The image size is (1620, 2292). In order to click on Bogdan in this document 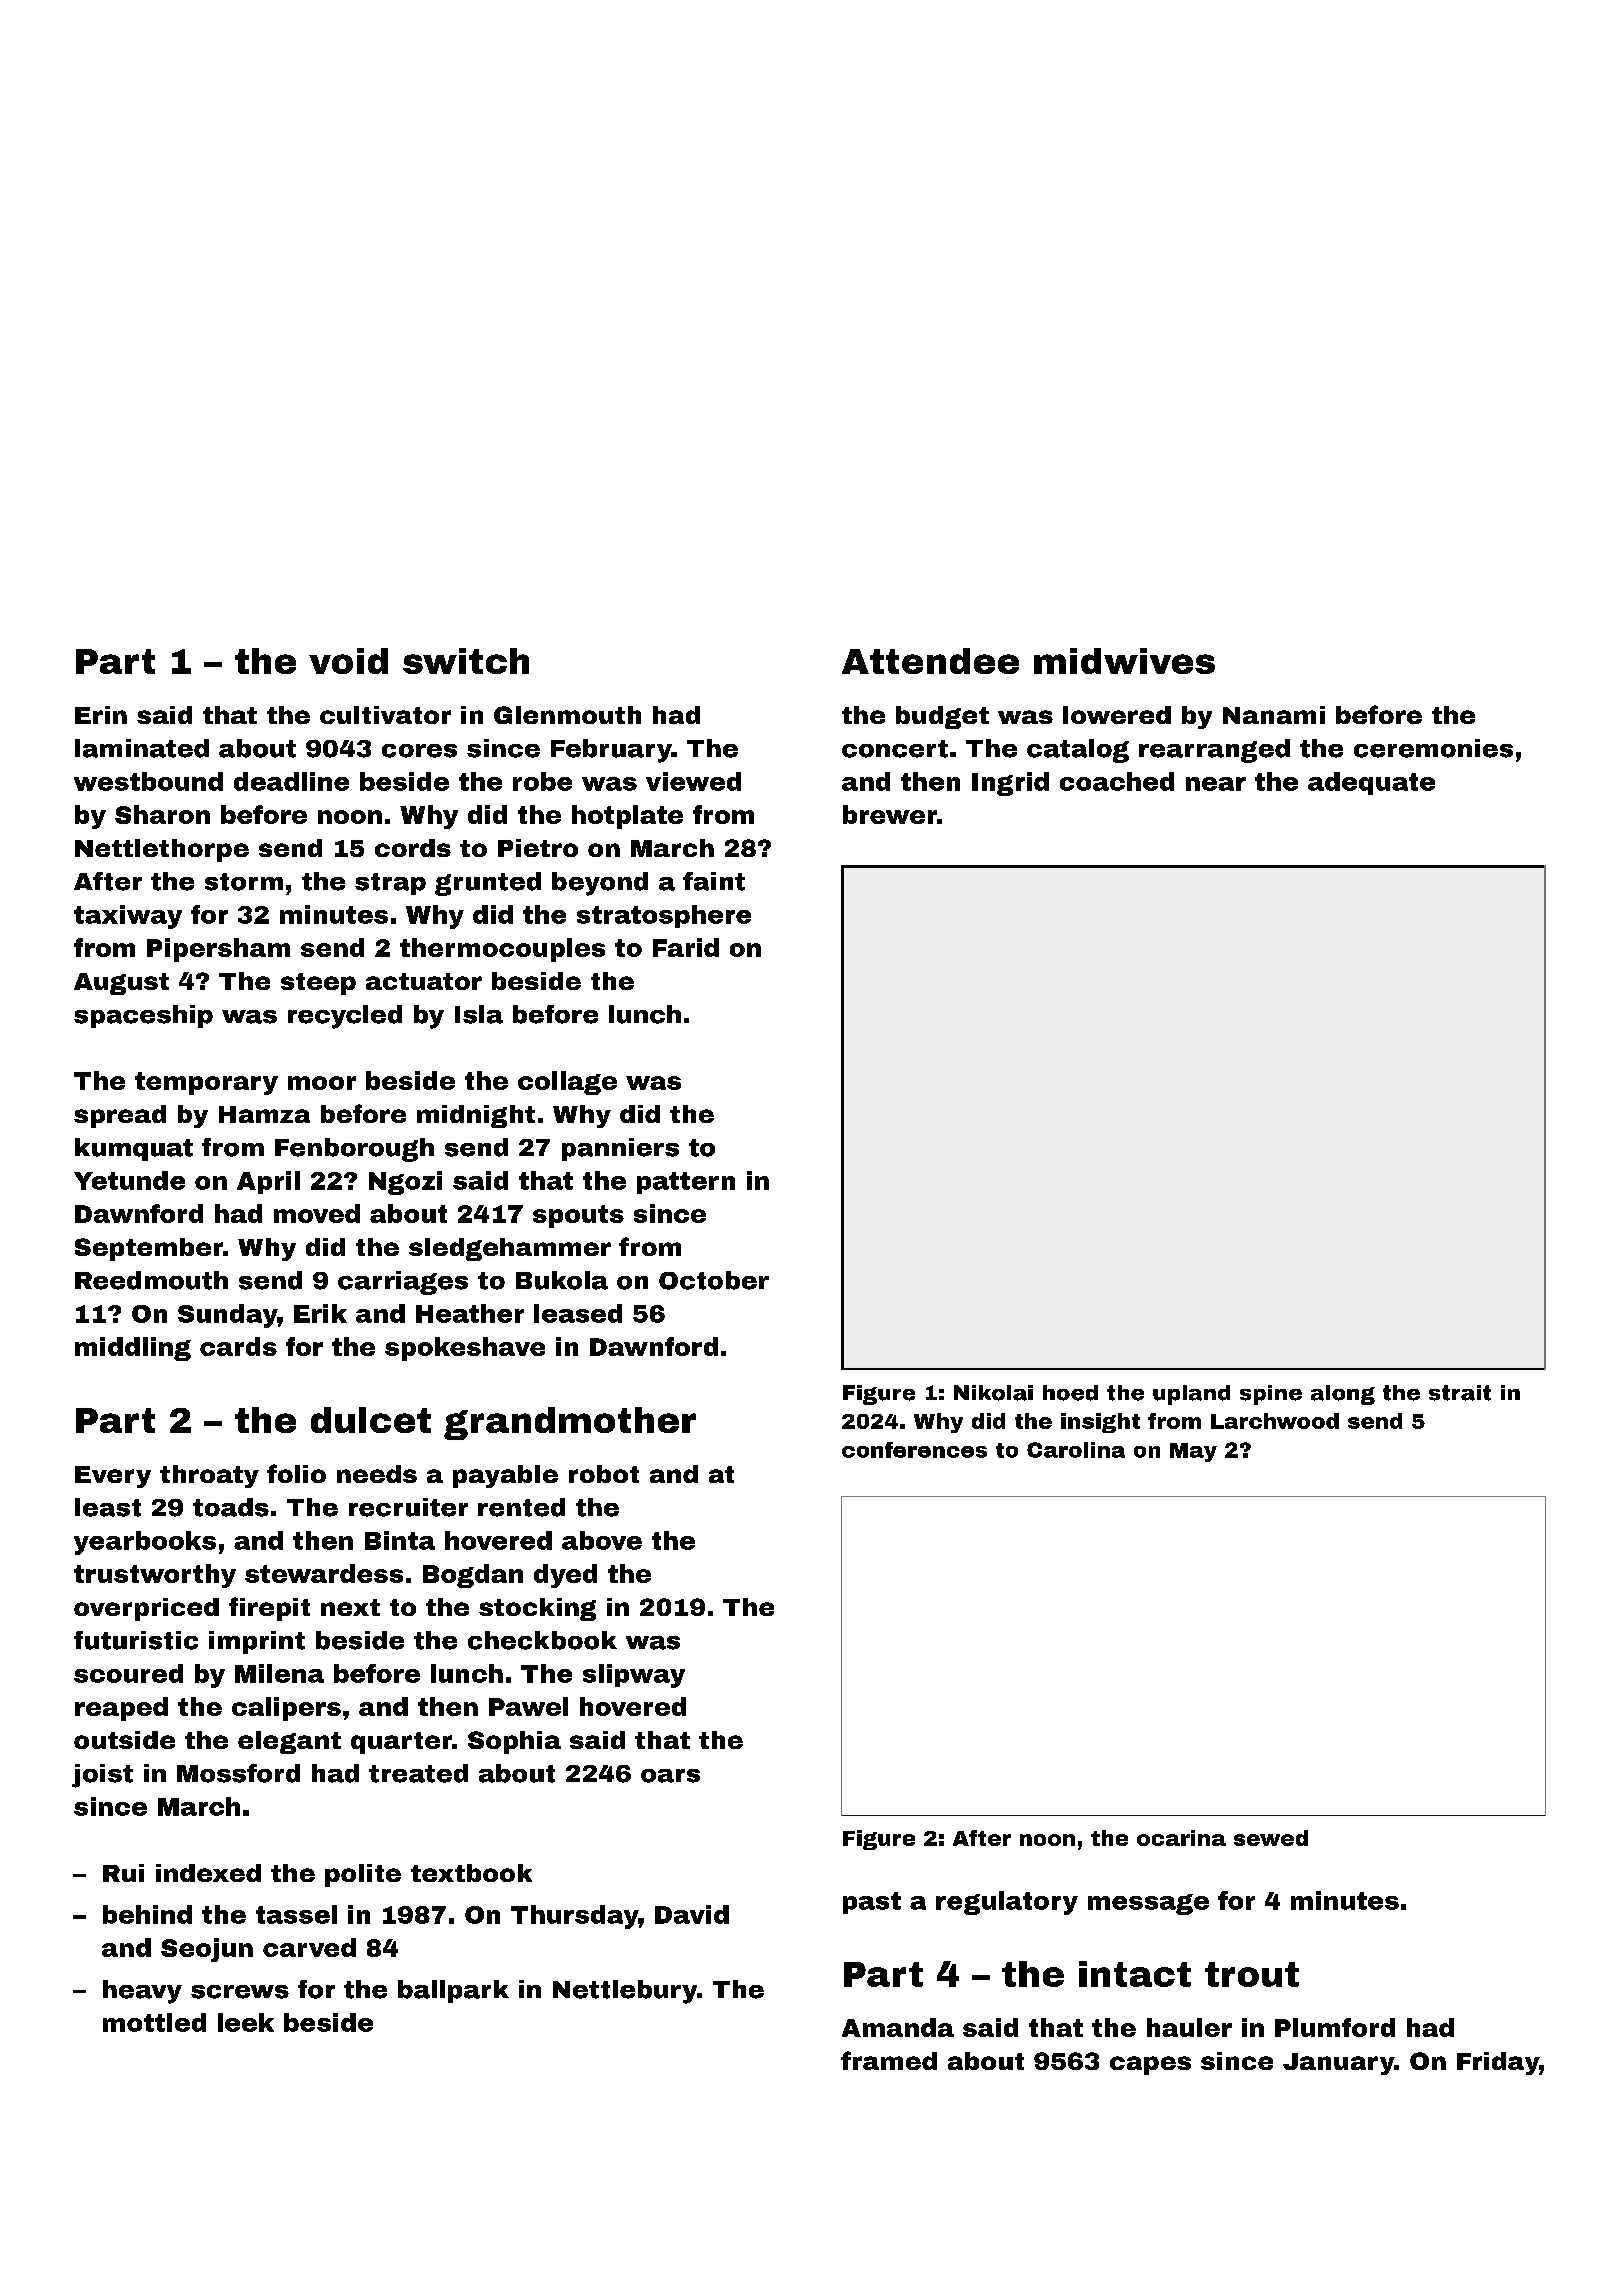, I will do `click(473, 1576)`.
